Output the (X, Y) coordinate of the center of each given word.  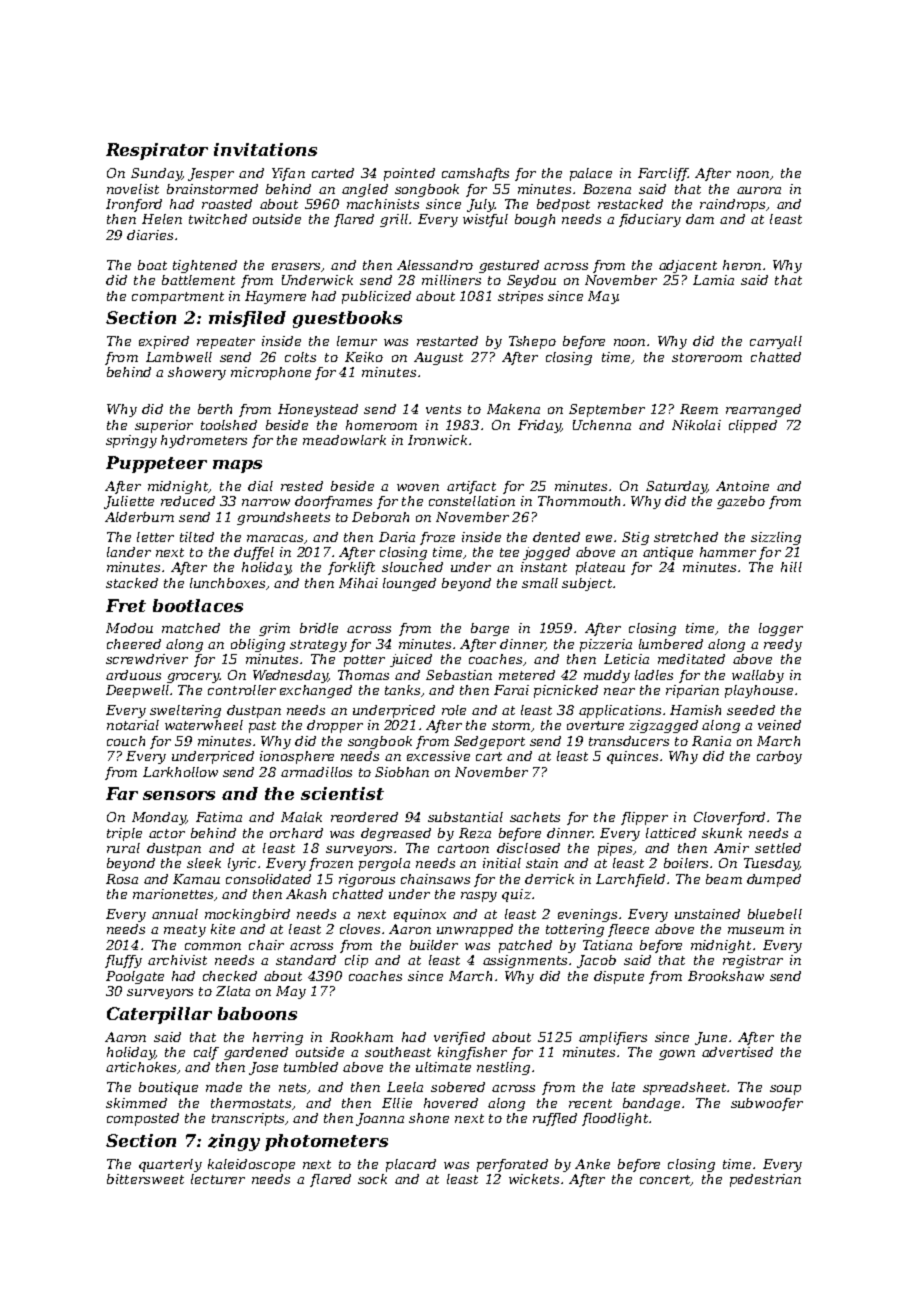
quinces (632, 757)
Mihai (358, 583)
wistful (485, 220)
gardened (256, 1053)
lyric (242, 864)
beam (724, 879)
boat (152, 265)
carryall (776, 342)
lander (129, 552)
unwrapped (475, 930)
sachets (535, 817)
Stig (635, 538)
